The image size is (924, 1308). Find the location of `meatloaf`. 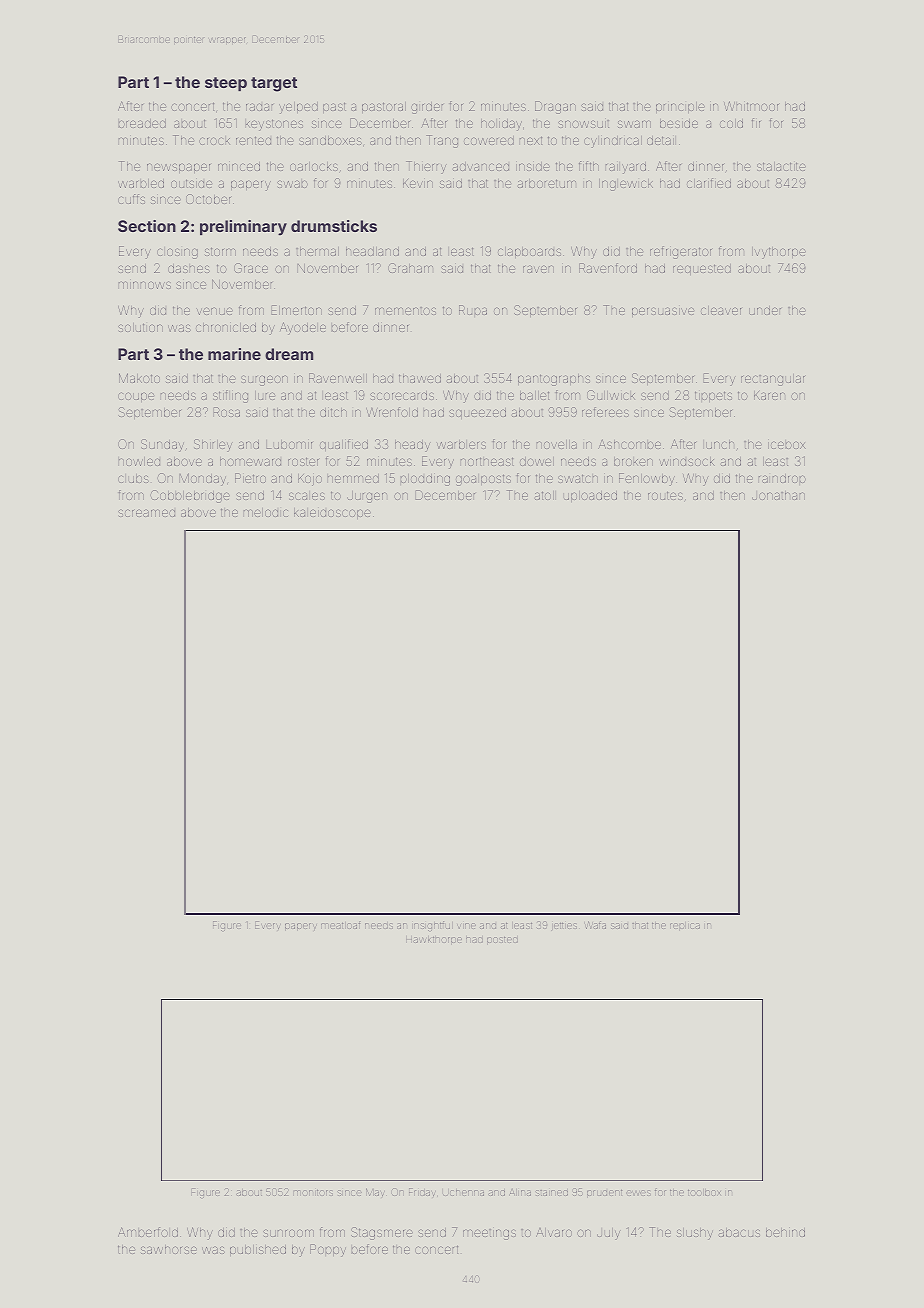

meatloaf is located at coordinates (340, 925).
